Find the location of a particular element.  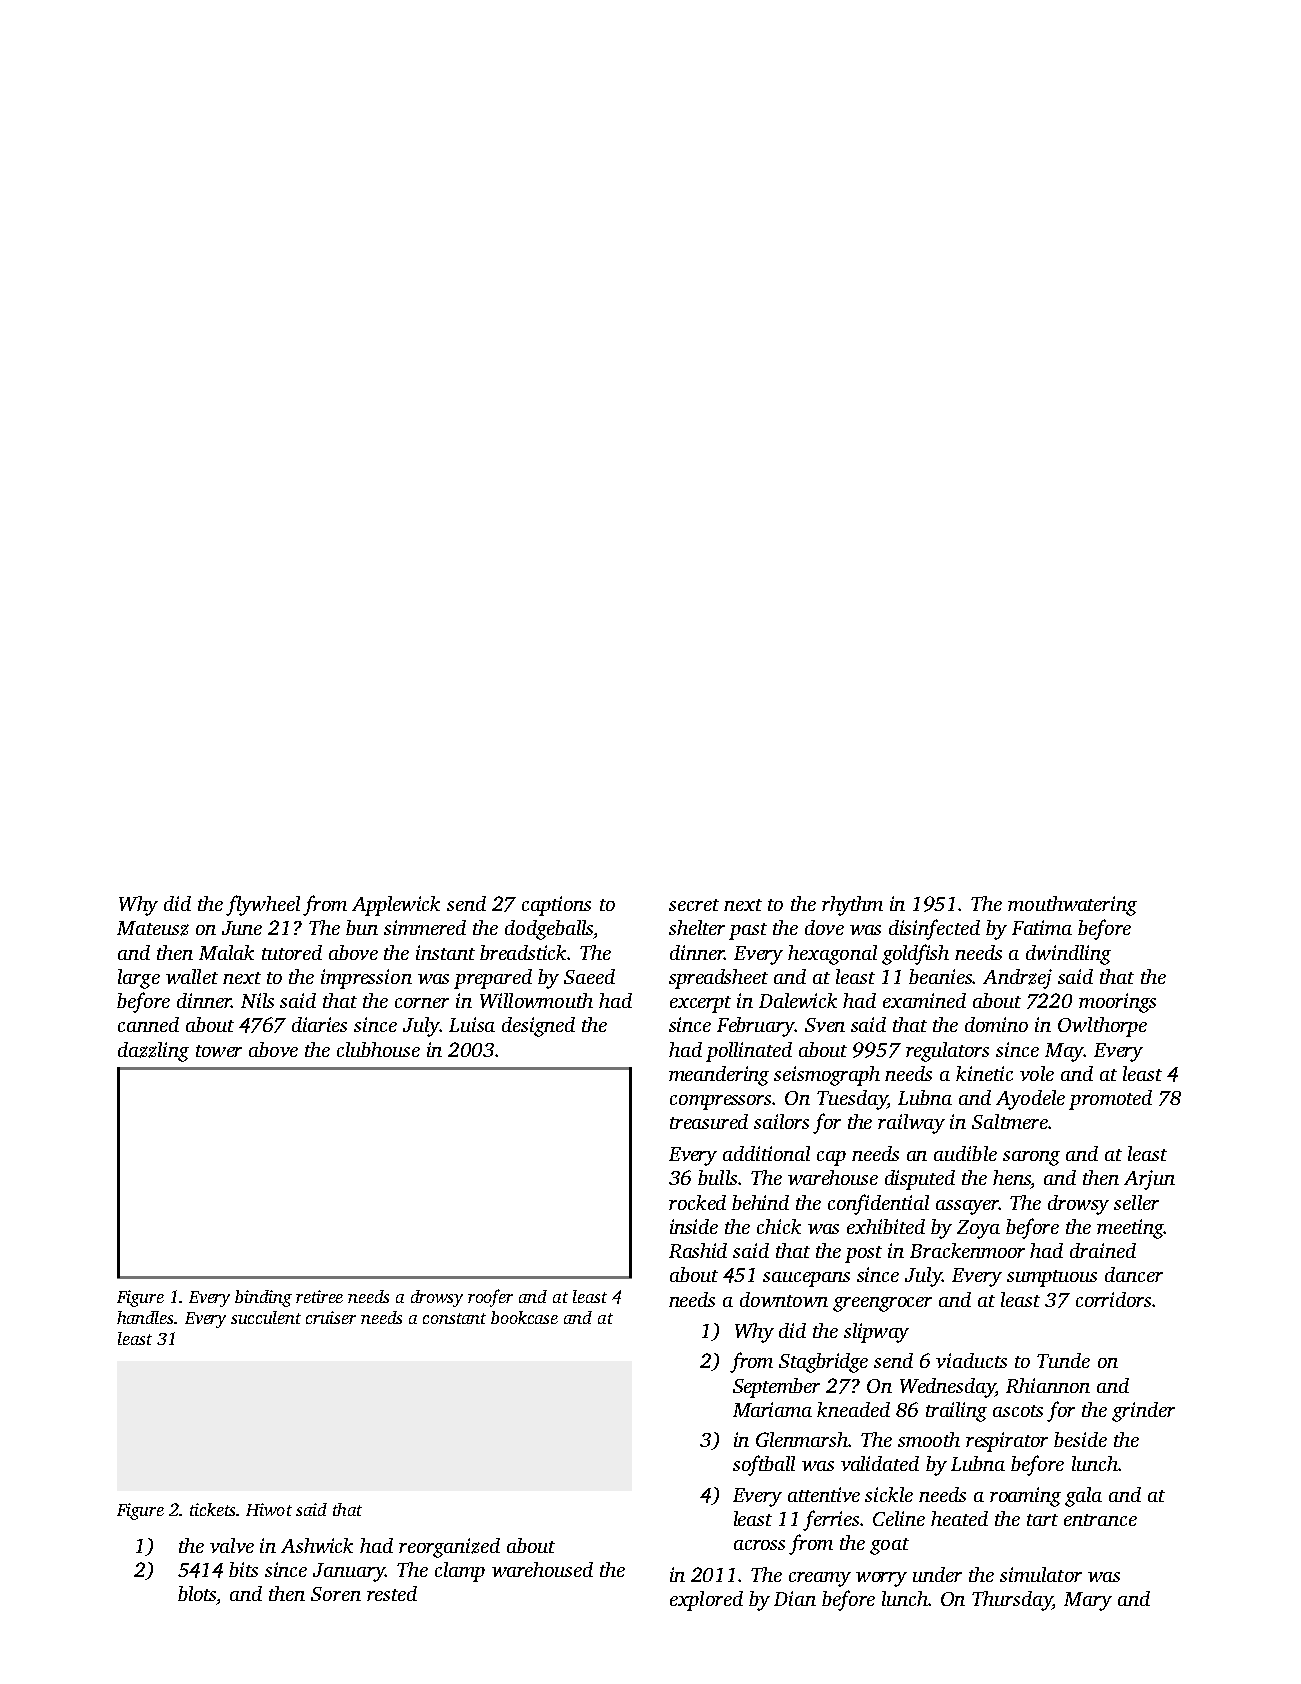

moorings is located at coordinates (1117, 1003).
